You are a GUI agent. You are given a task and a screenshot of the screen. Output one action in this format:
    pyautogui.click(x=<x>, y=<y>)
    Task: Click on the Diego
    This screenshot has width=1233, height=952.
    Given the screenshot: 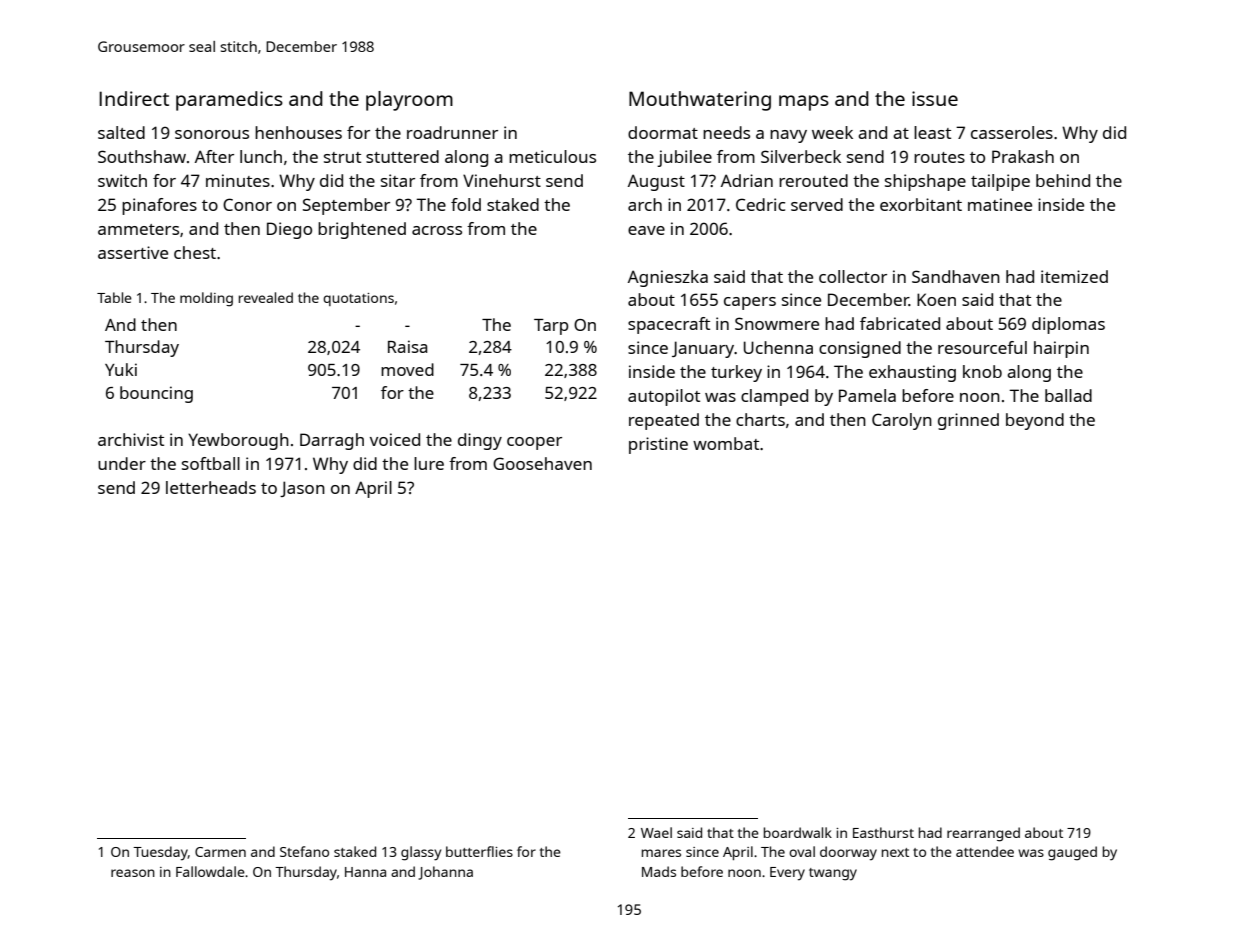 What is the action you would take?
    pyautogui.click(x=289, y=230)
